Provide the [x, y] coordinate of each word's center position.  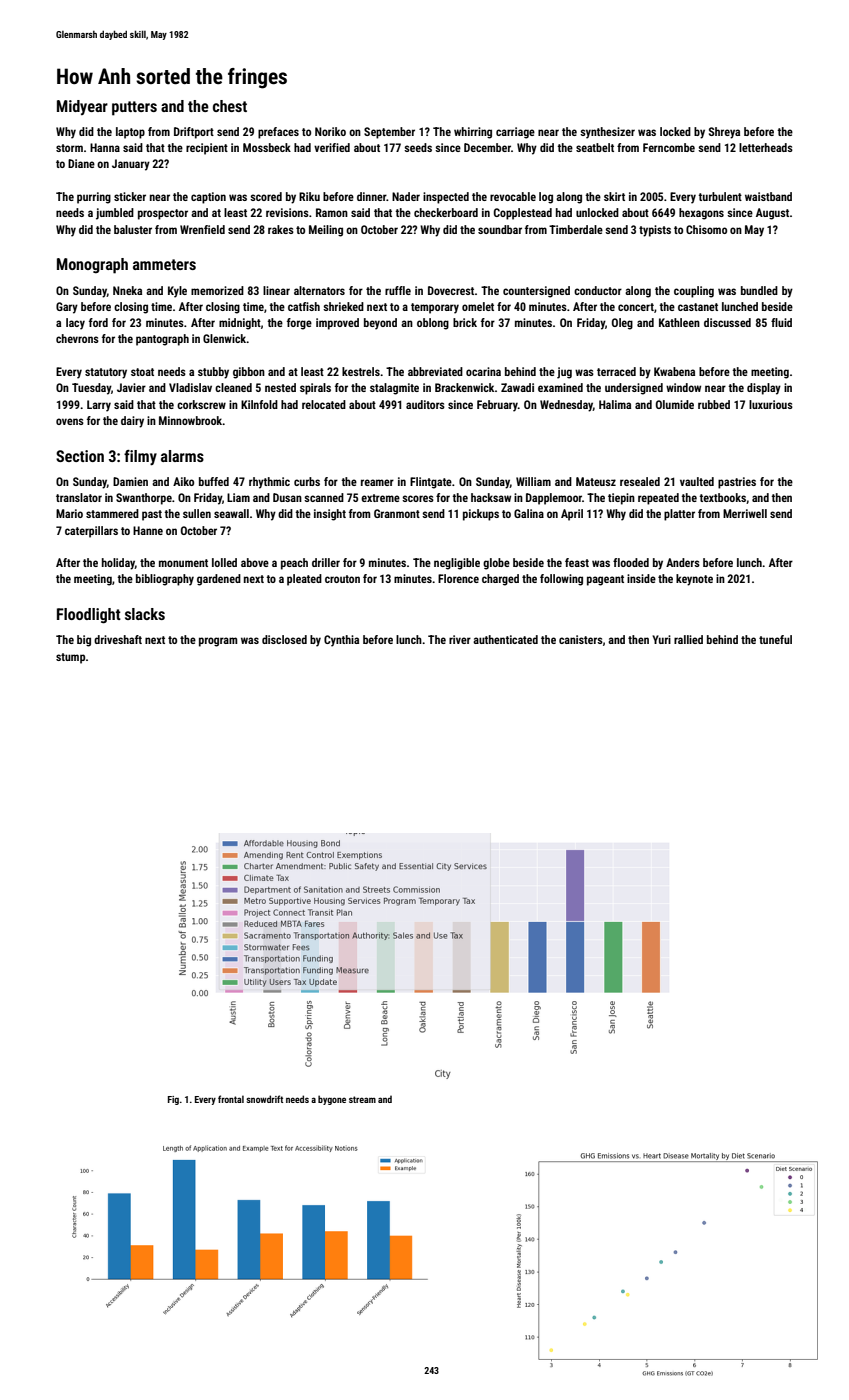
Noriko [330, 131]
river [460, 639]
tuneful [775, 639]
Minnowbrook [191, 420]
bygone [332, 1100]
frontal [231, 1099]
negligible [457, 564]
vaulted [697, 481]
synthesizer [607, 133]
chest [230, 106]
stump [70, 658]
